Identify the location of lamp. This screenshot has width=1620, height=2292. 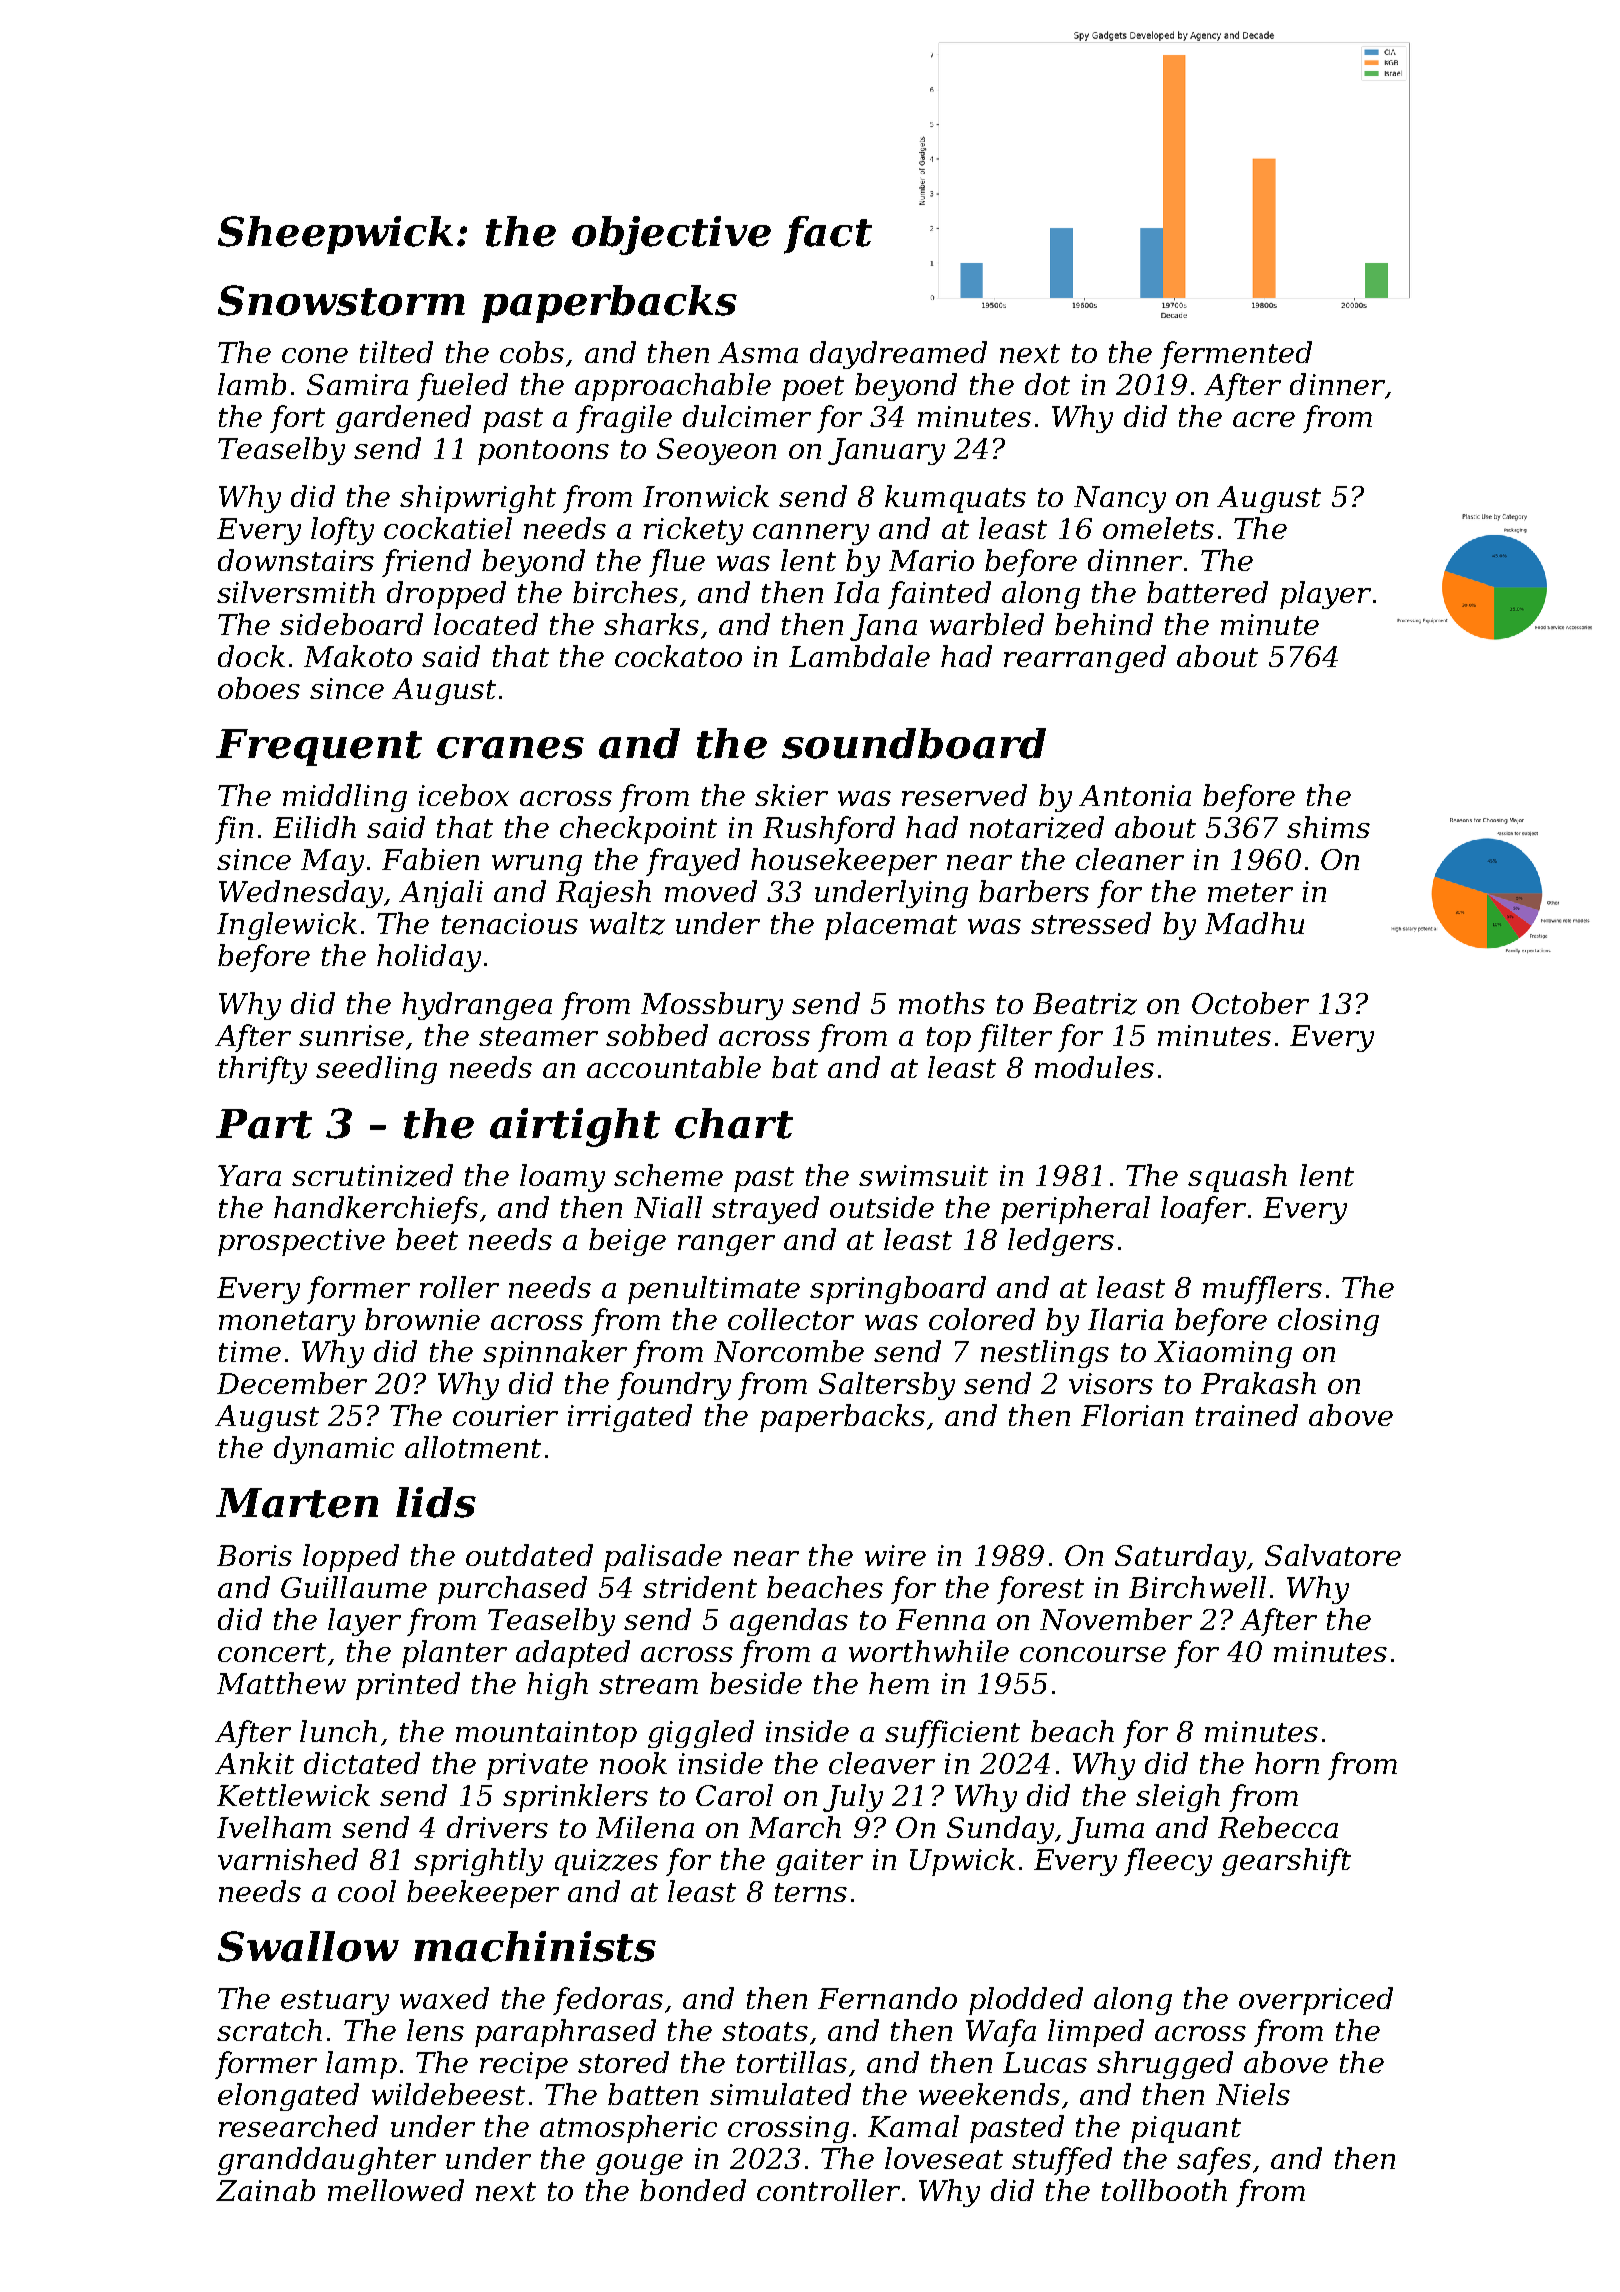
(361, 2065).
